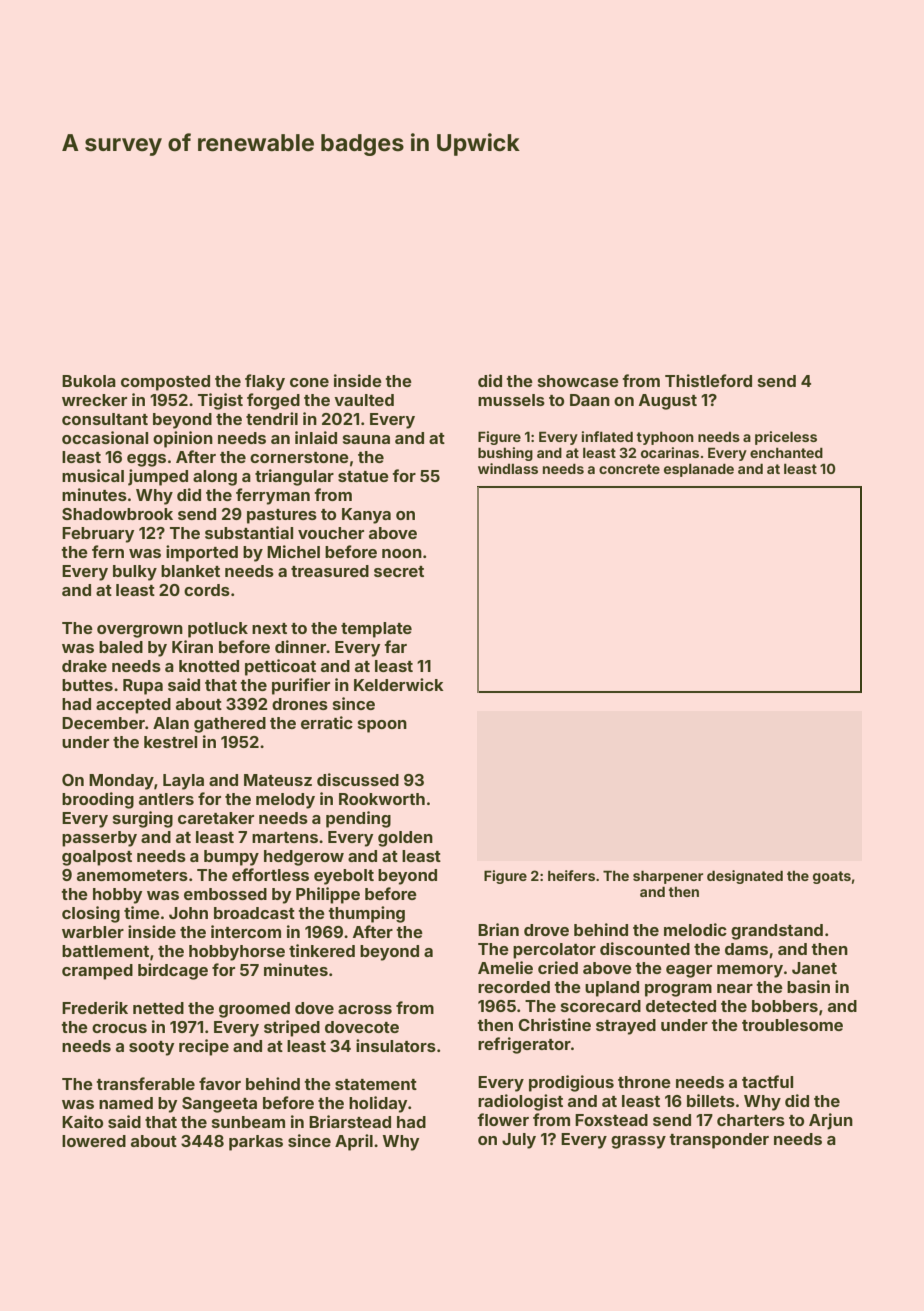 The height and width of the screenshot is (1311, 924). Describe the element at coordinates (745, 877) in the screenshot. I see `designated` at that location.
